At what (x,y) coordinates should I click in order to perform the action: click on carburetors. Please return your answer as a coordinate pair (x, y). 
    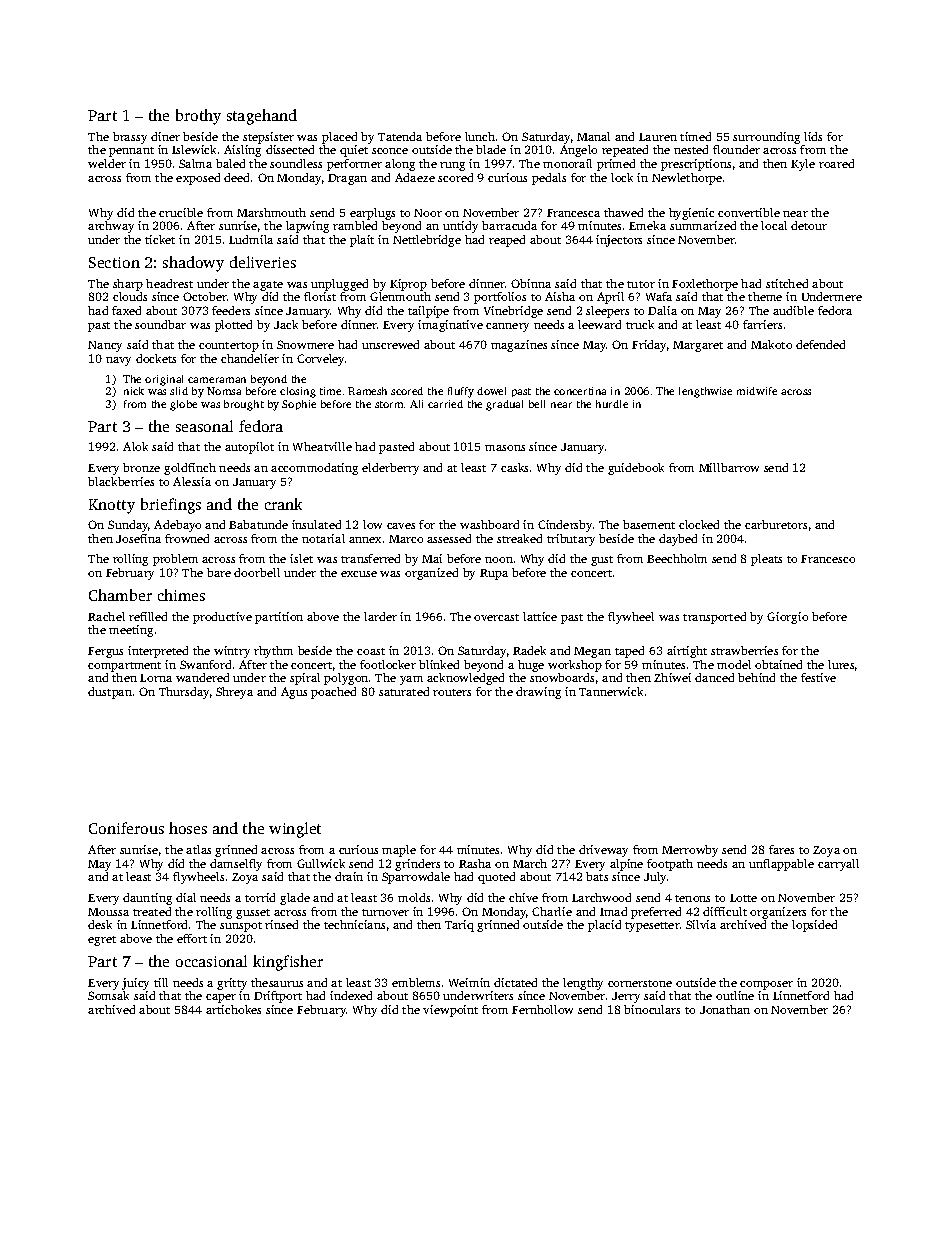
    Looking at the image, I should click on (776, 524).
